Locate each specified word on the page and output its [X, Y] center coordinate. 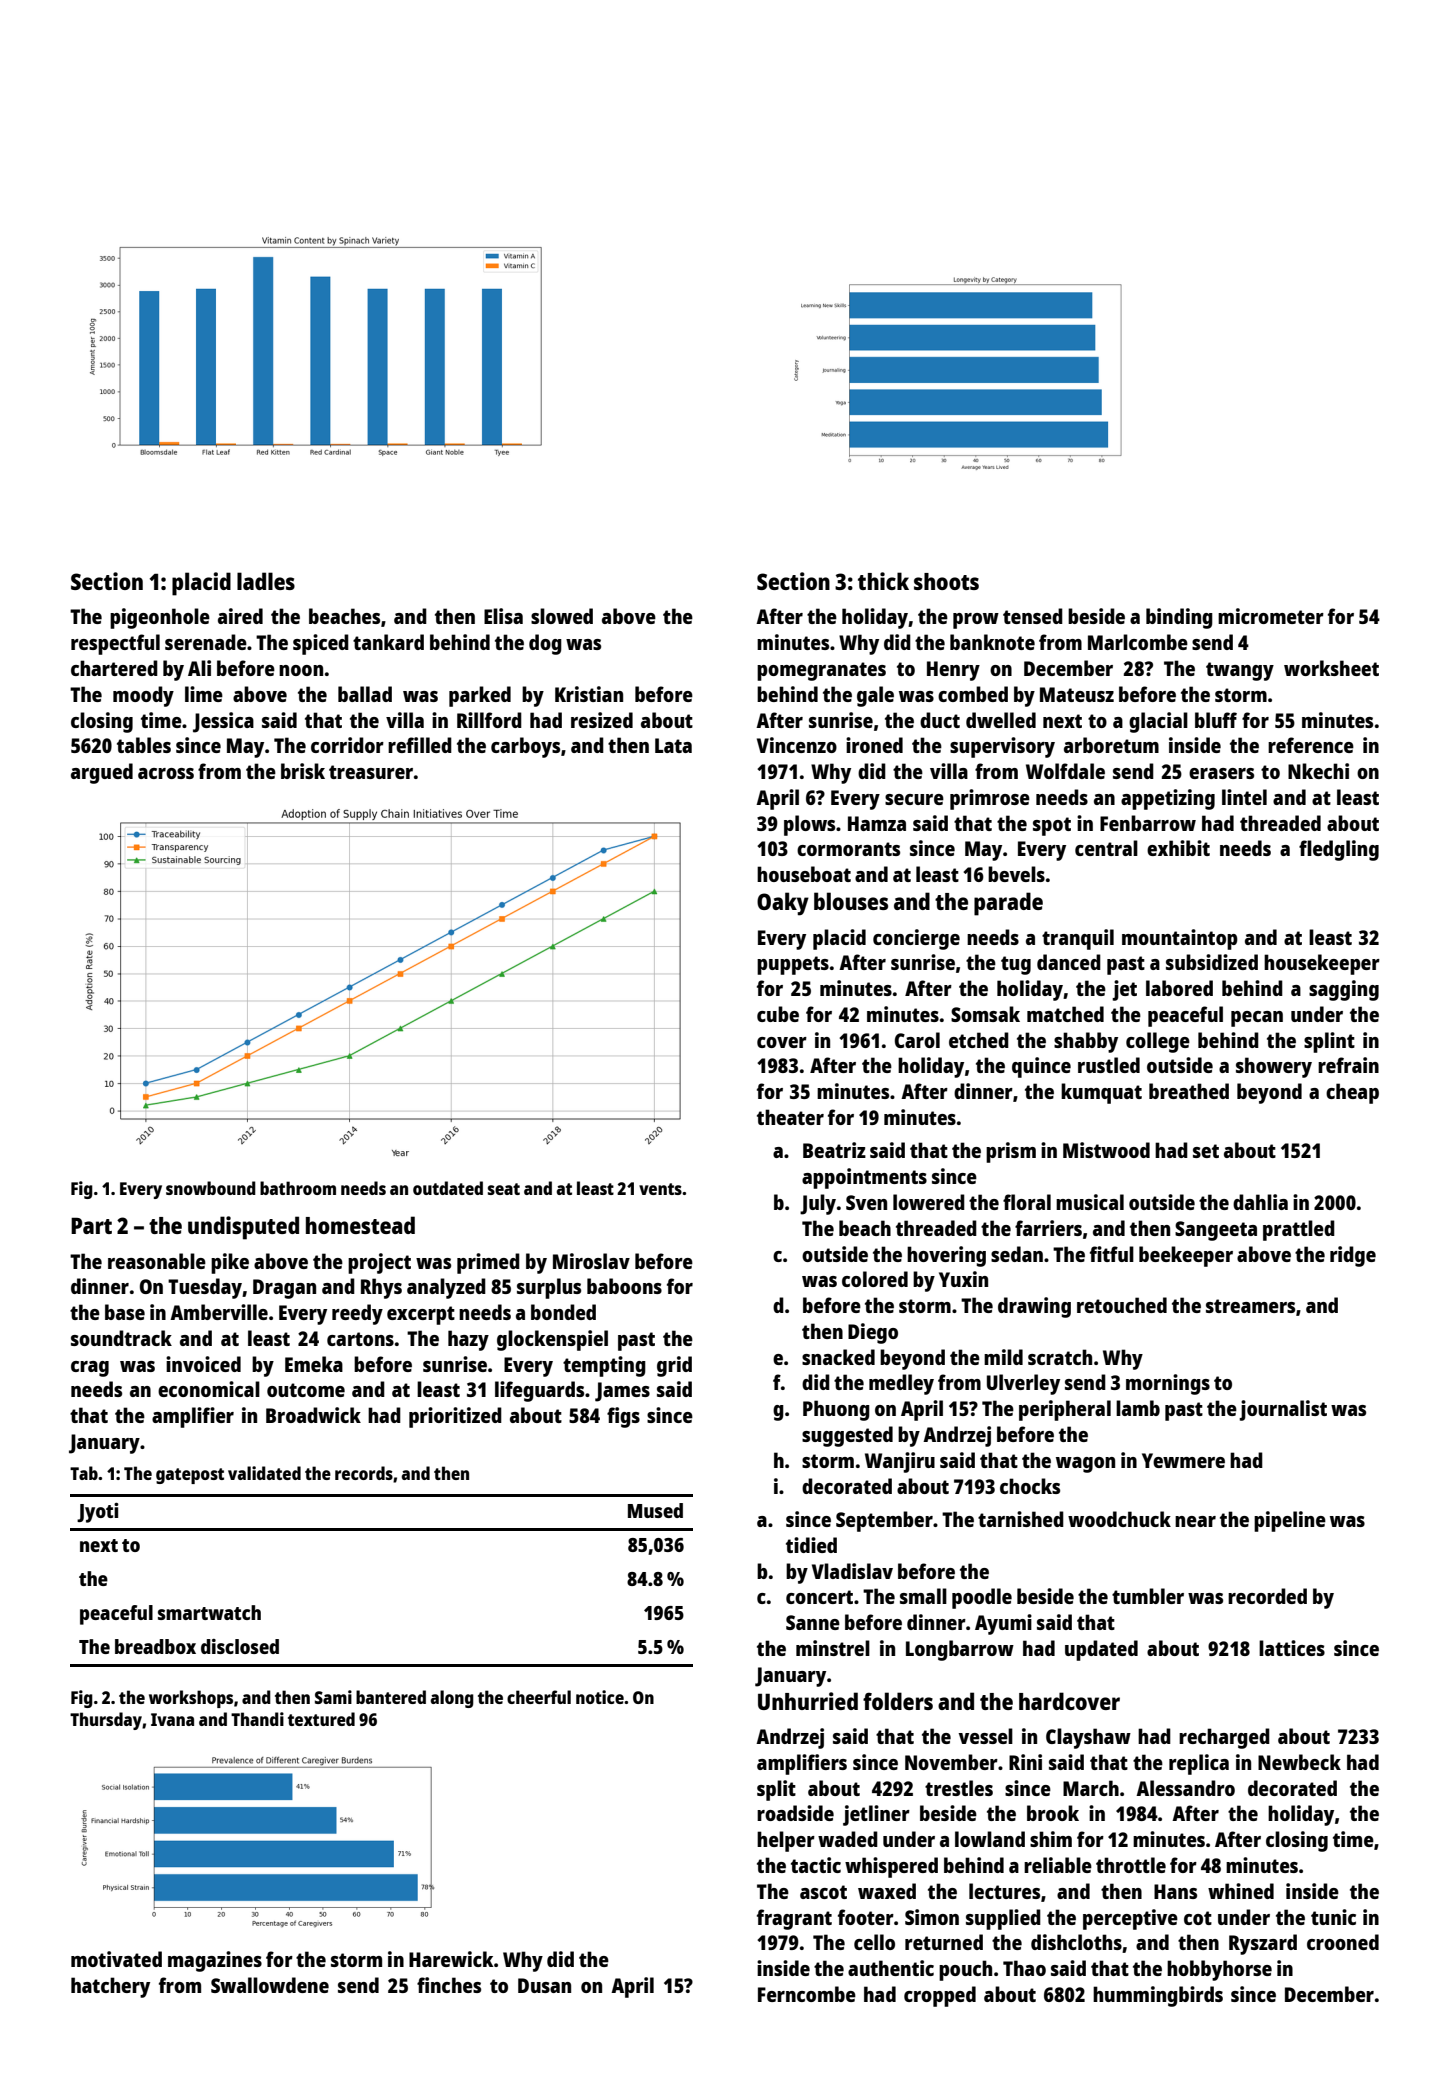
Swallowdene [270, 1985]
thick [883, 581]
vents [660, 1189]
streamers [1250, 1306]
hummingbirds [1158, 1996]
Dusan [544, 1985]
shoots [946, 581]
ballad [365, 694]
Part [91, 1225]
